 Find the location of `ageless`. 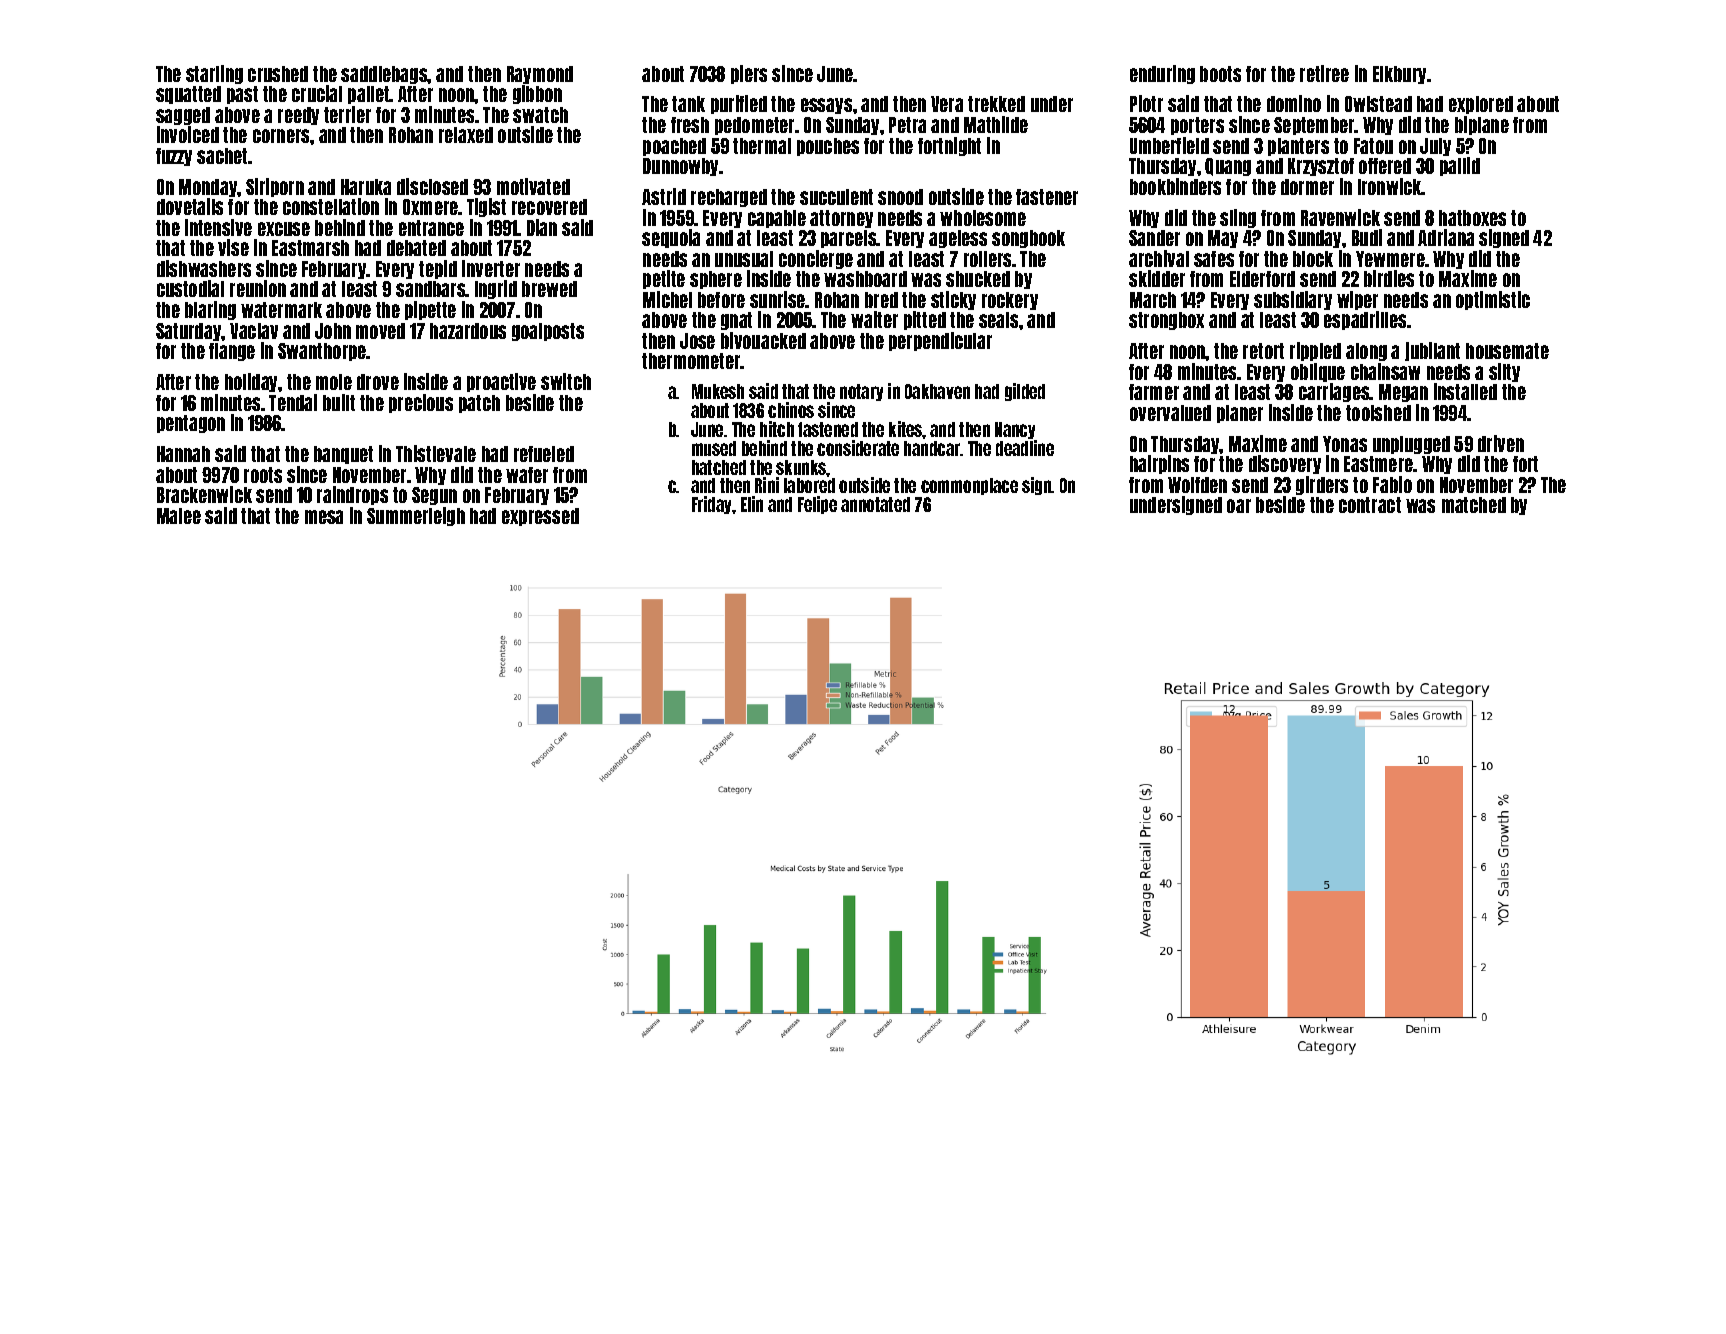

ageless is located at coordinates (958, 239).
